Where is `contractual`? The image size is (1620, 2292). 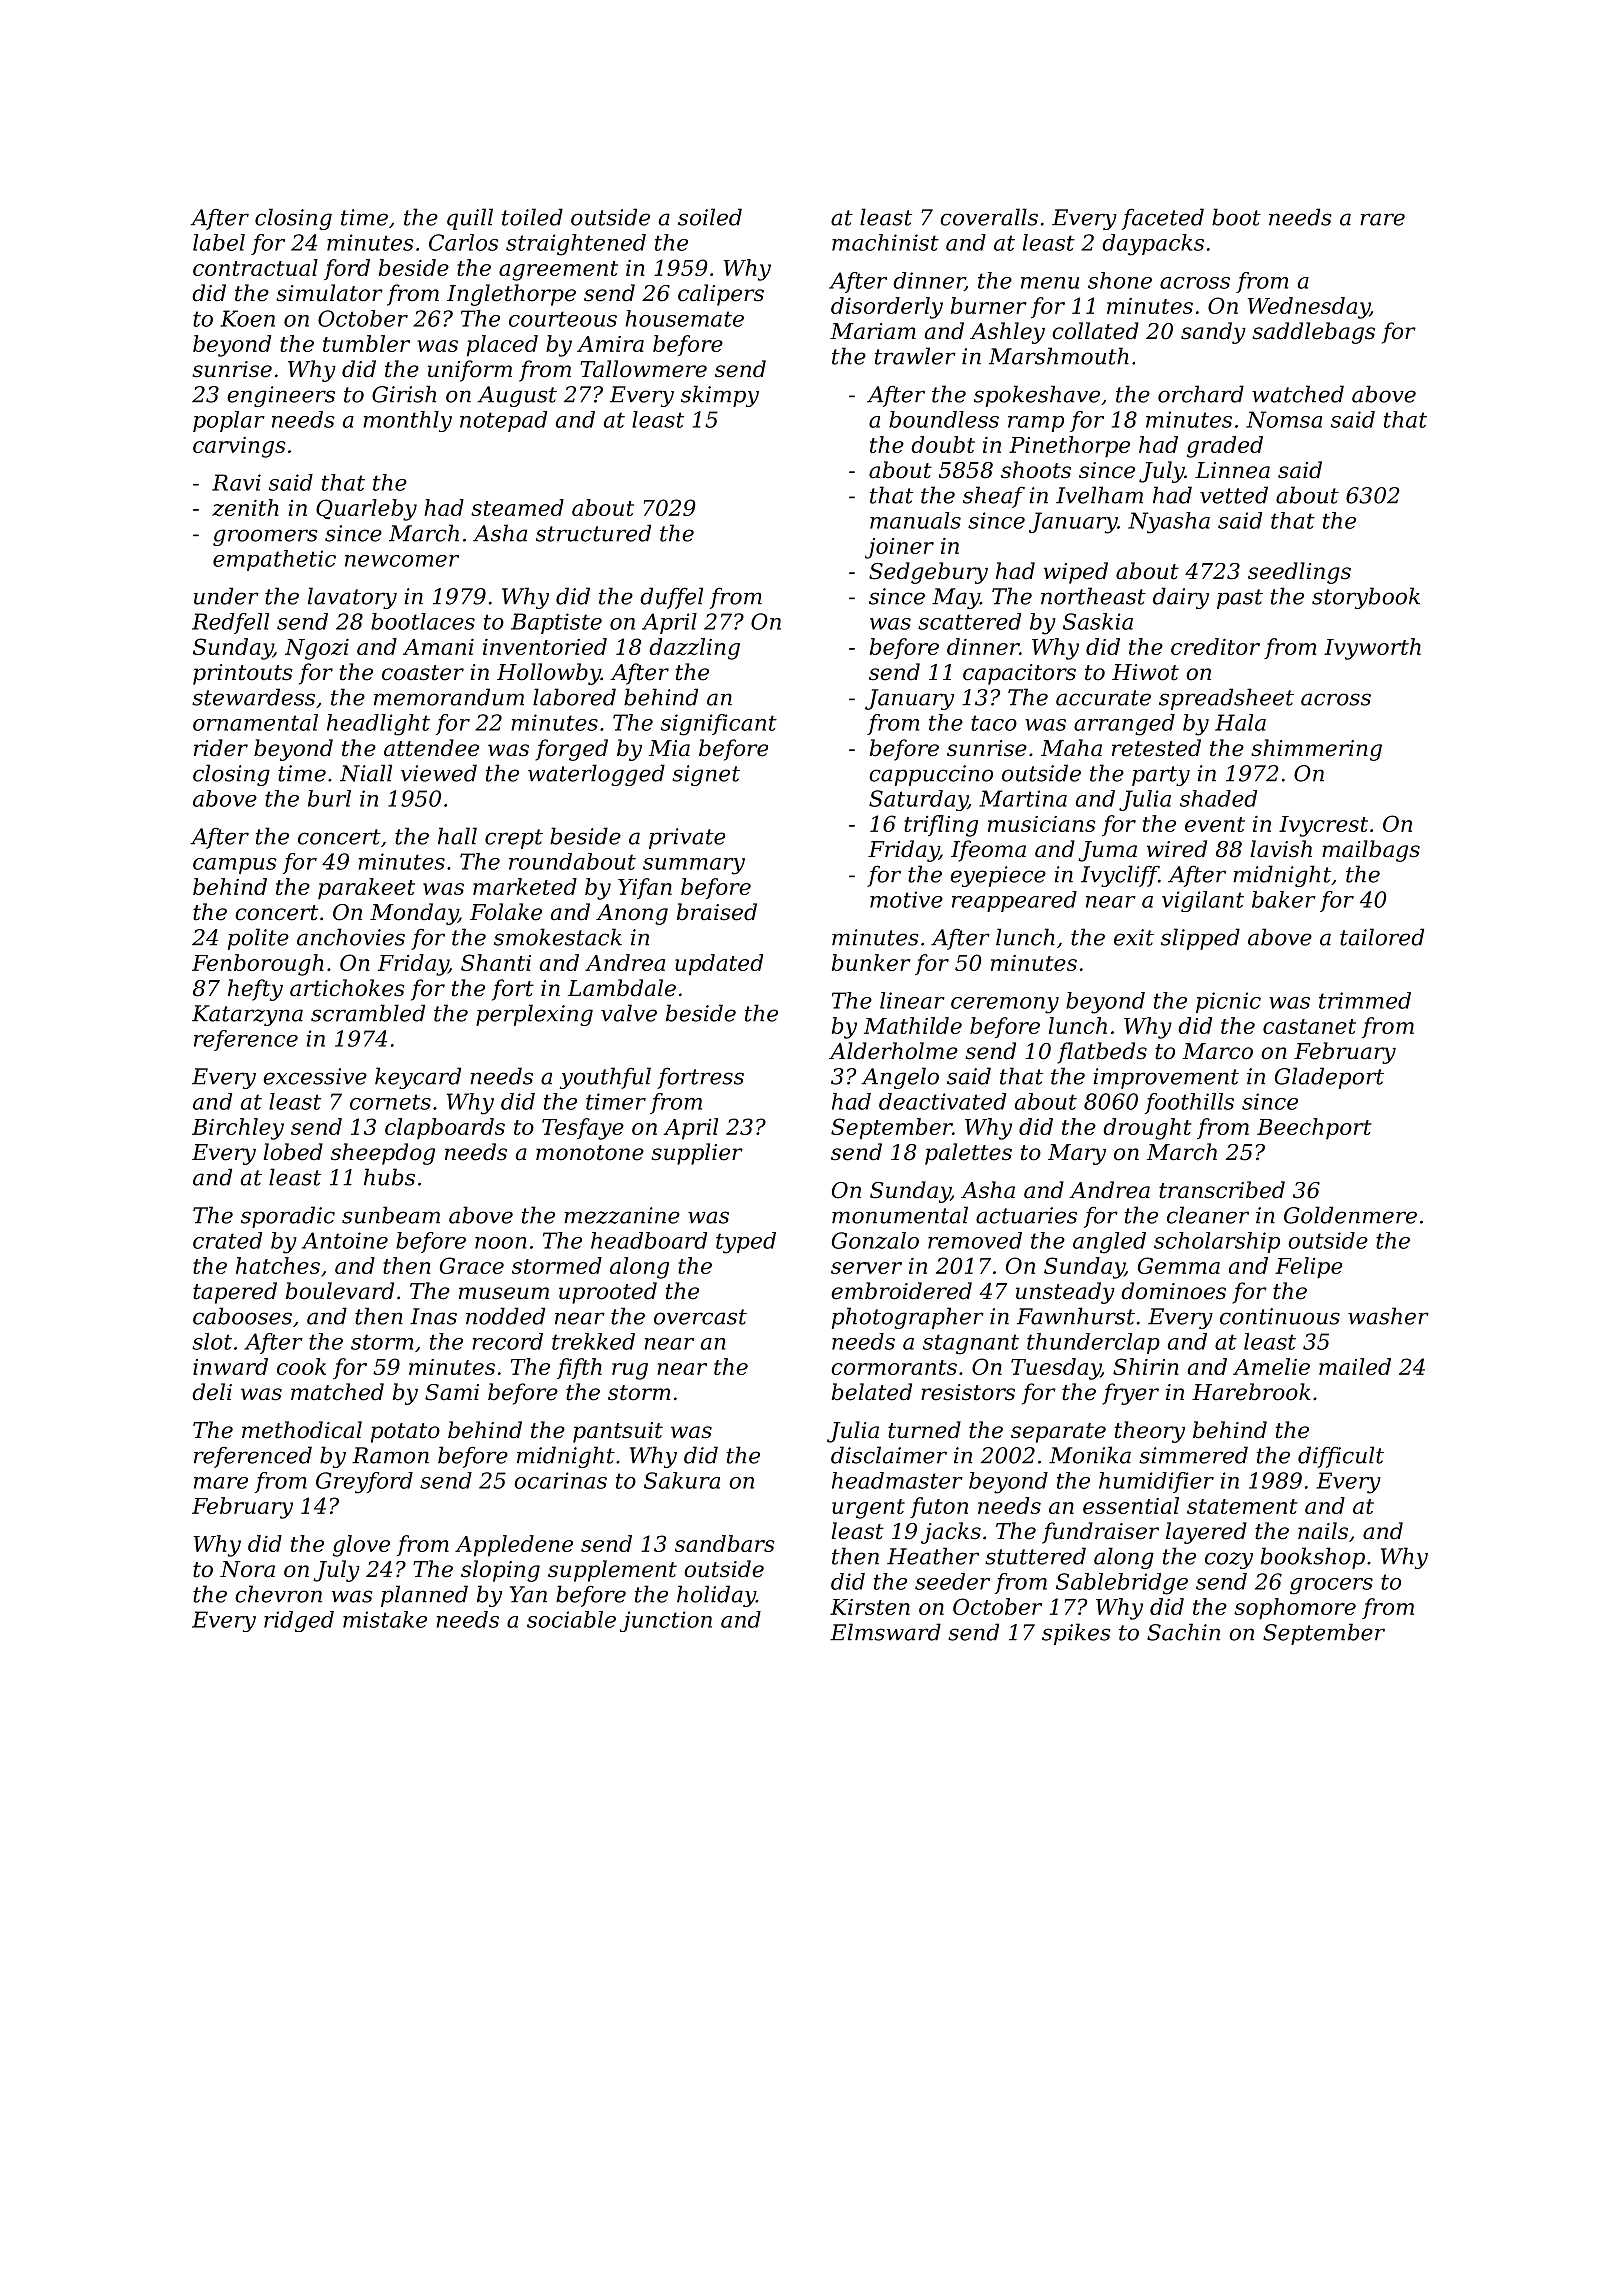 contractual is located at coordinates (255, 267).
